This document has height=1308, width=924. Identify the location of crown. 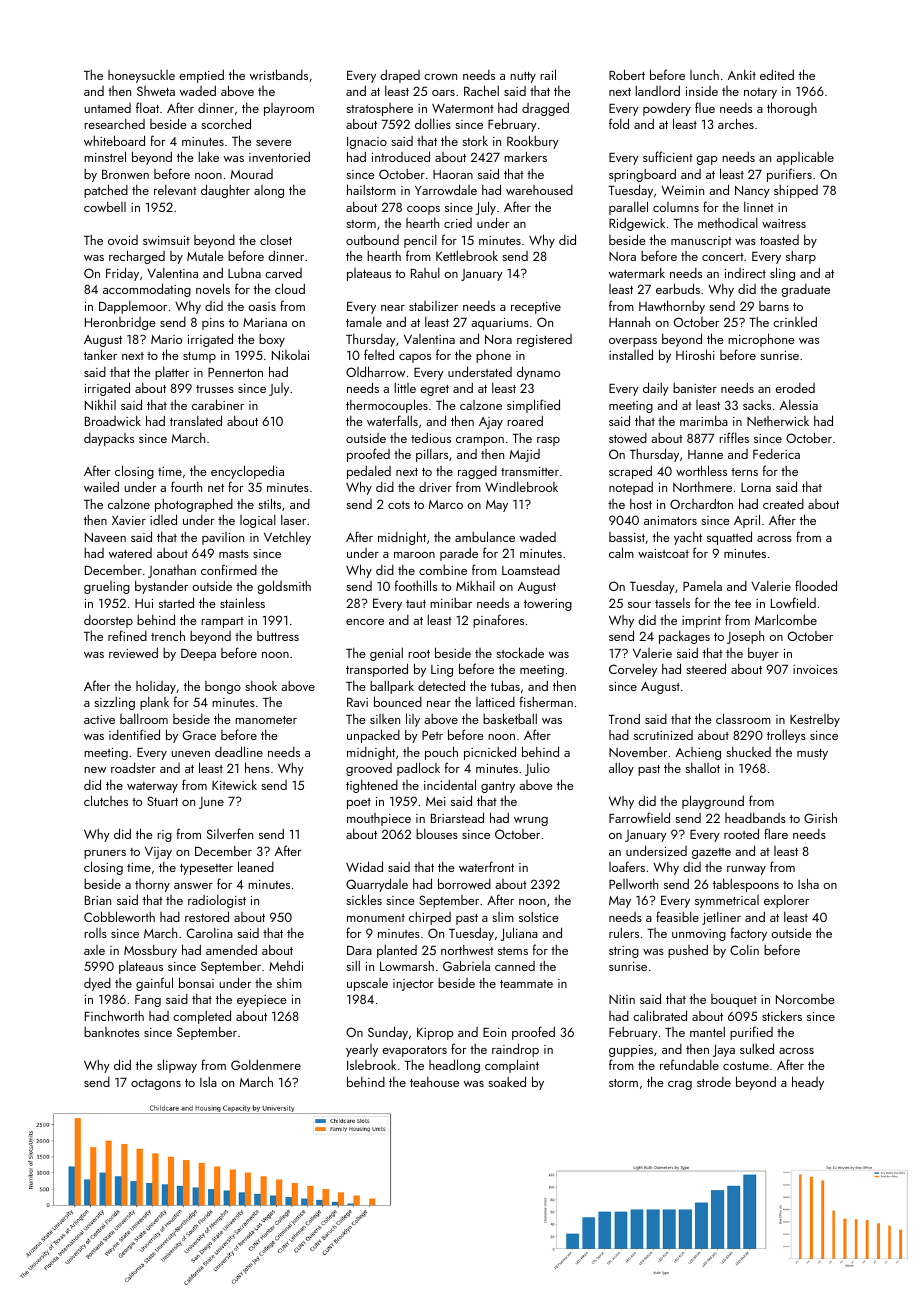
(440, 77).
